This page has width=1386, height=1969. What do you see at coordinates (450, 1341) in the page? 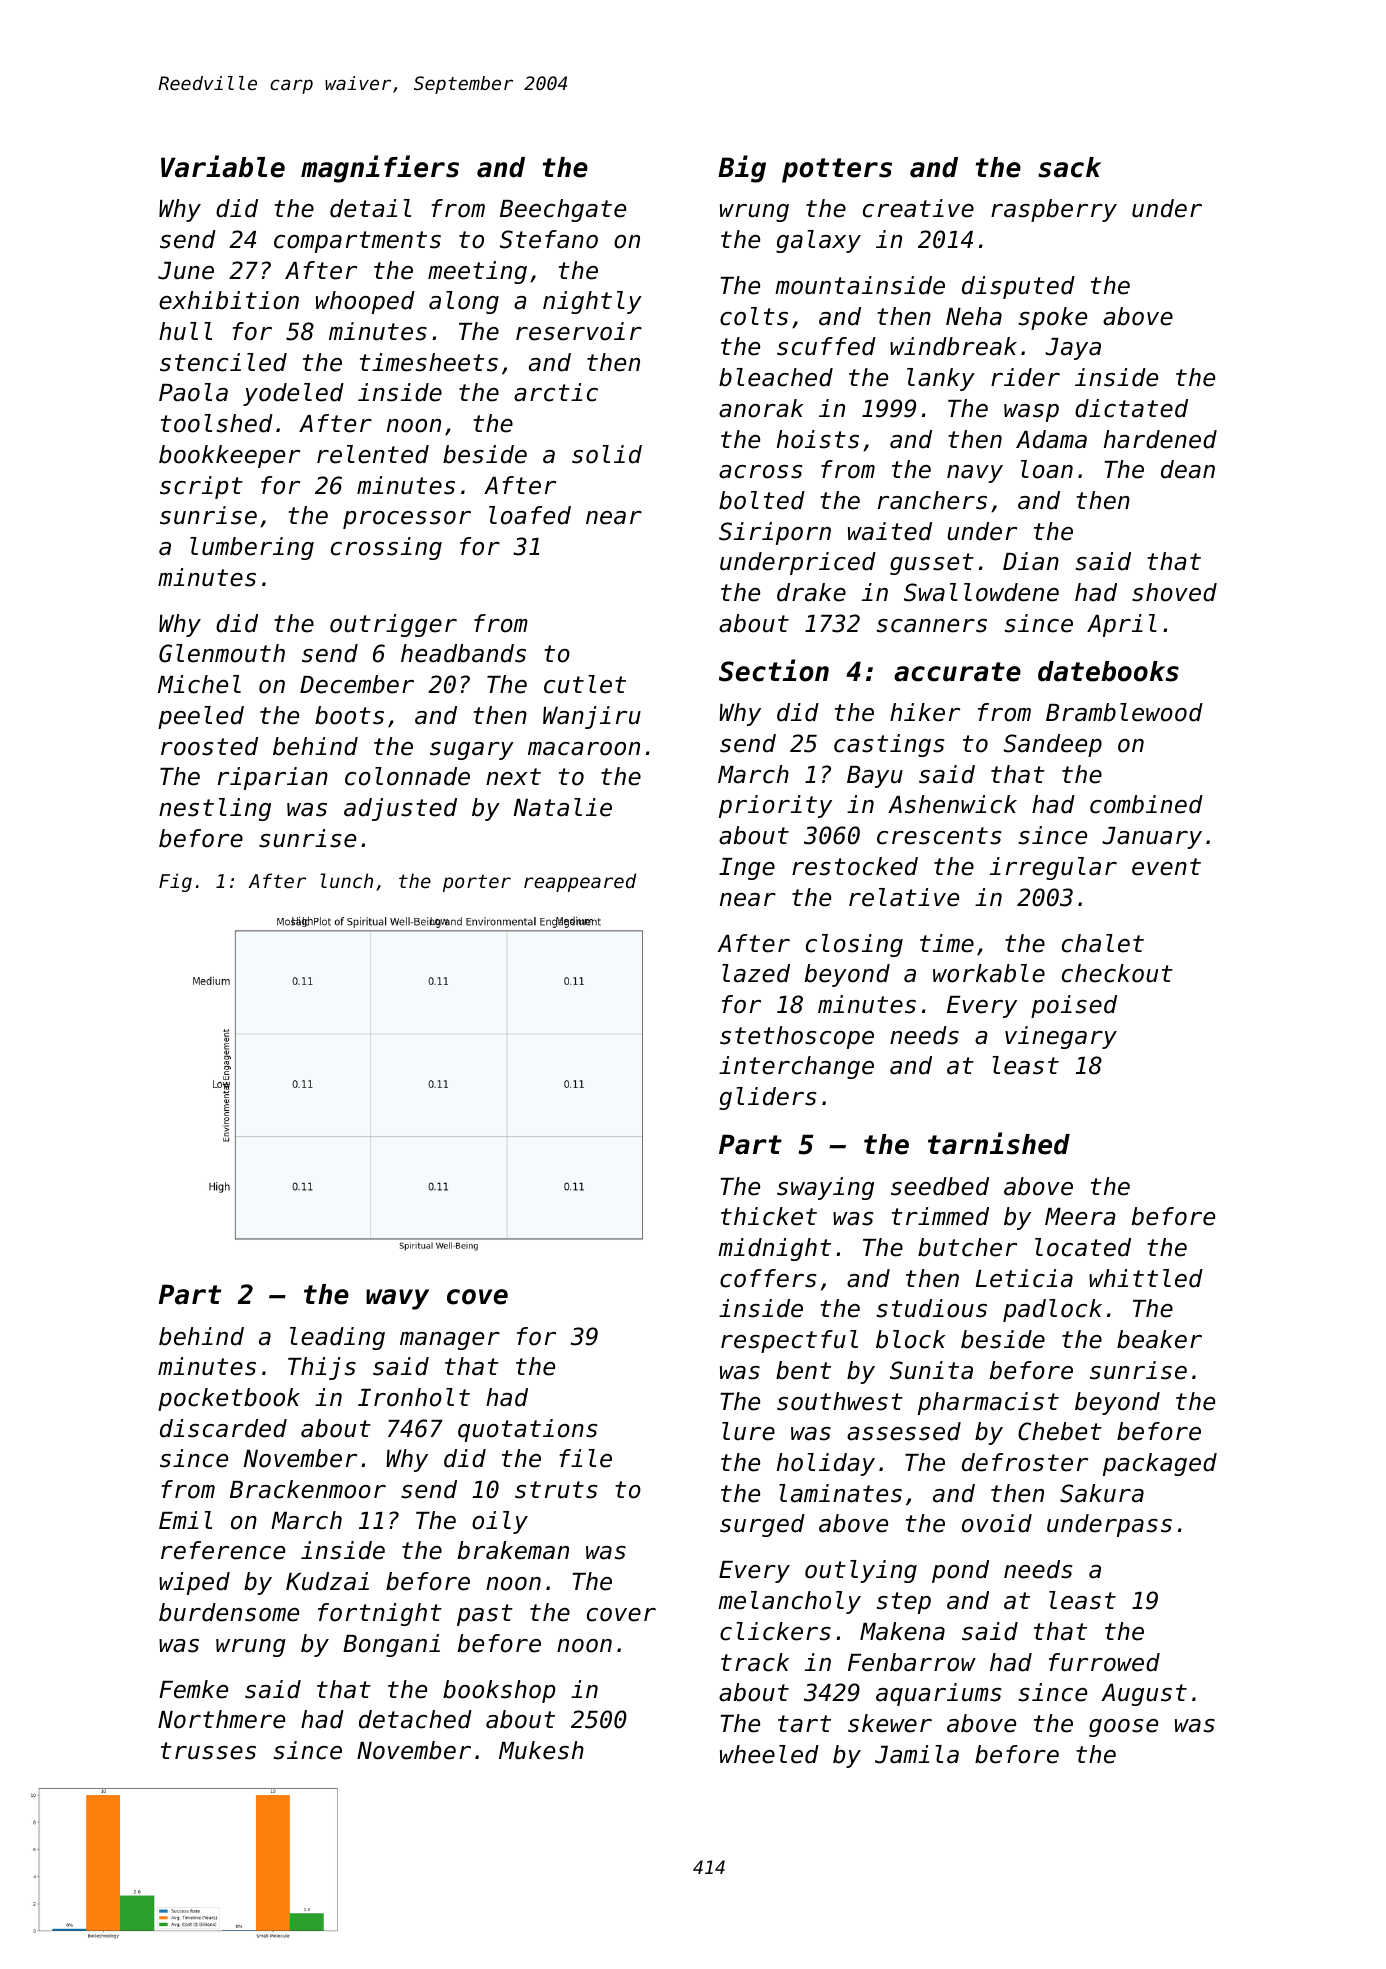
I see `manager` at bounding box center [450, 1341].
